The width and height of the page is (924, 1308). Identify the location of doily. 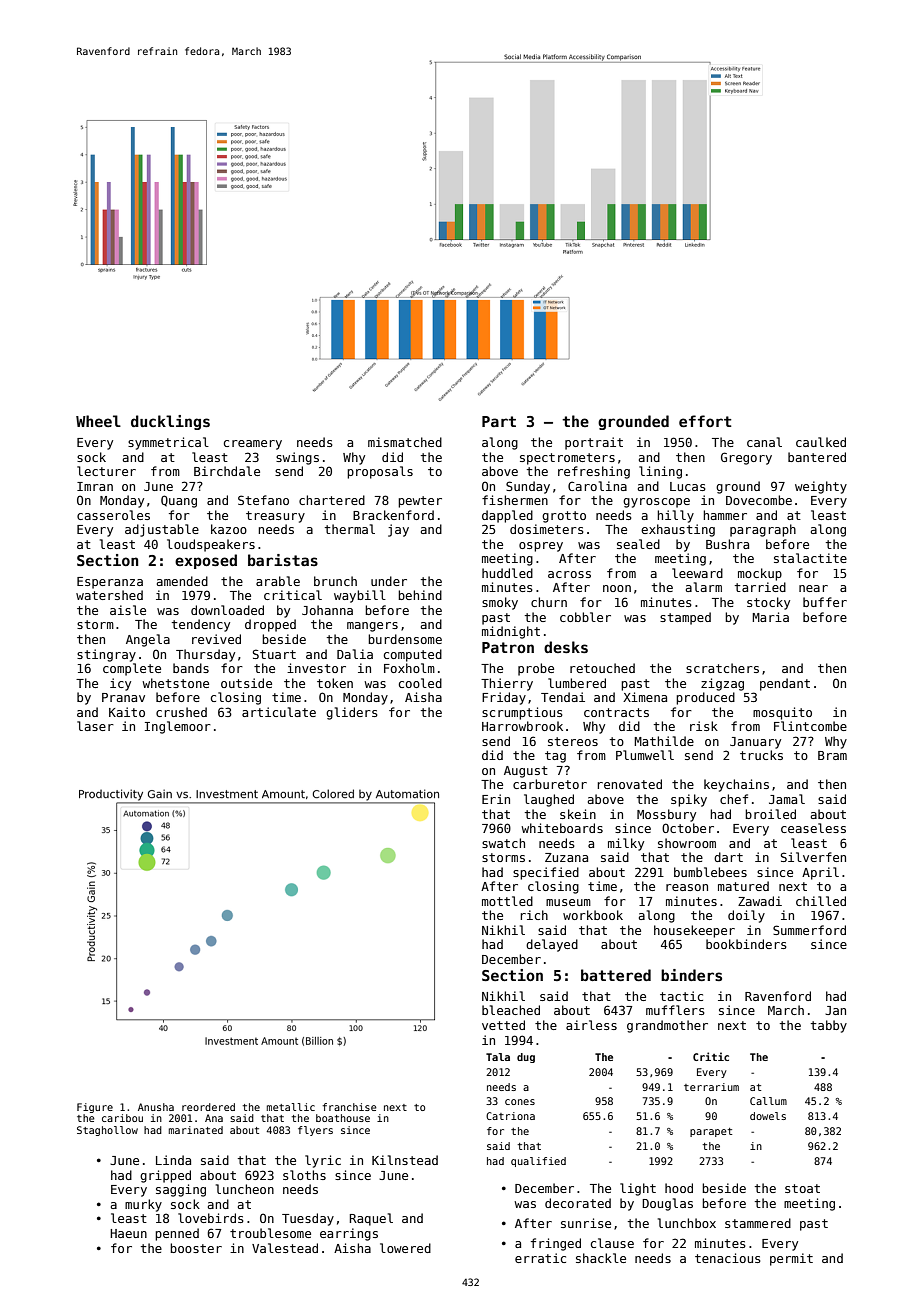
(746, 916).
